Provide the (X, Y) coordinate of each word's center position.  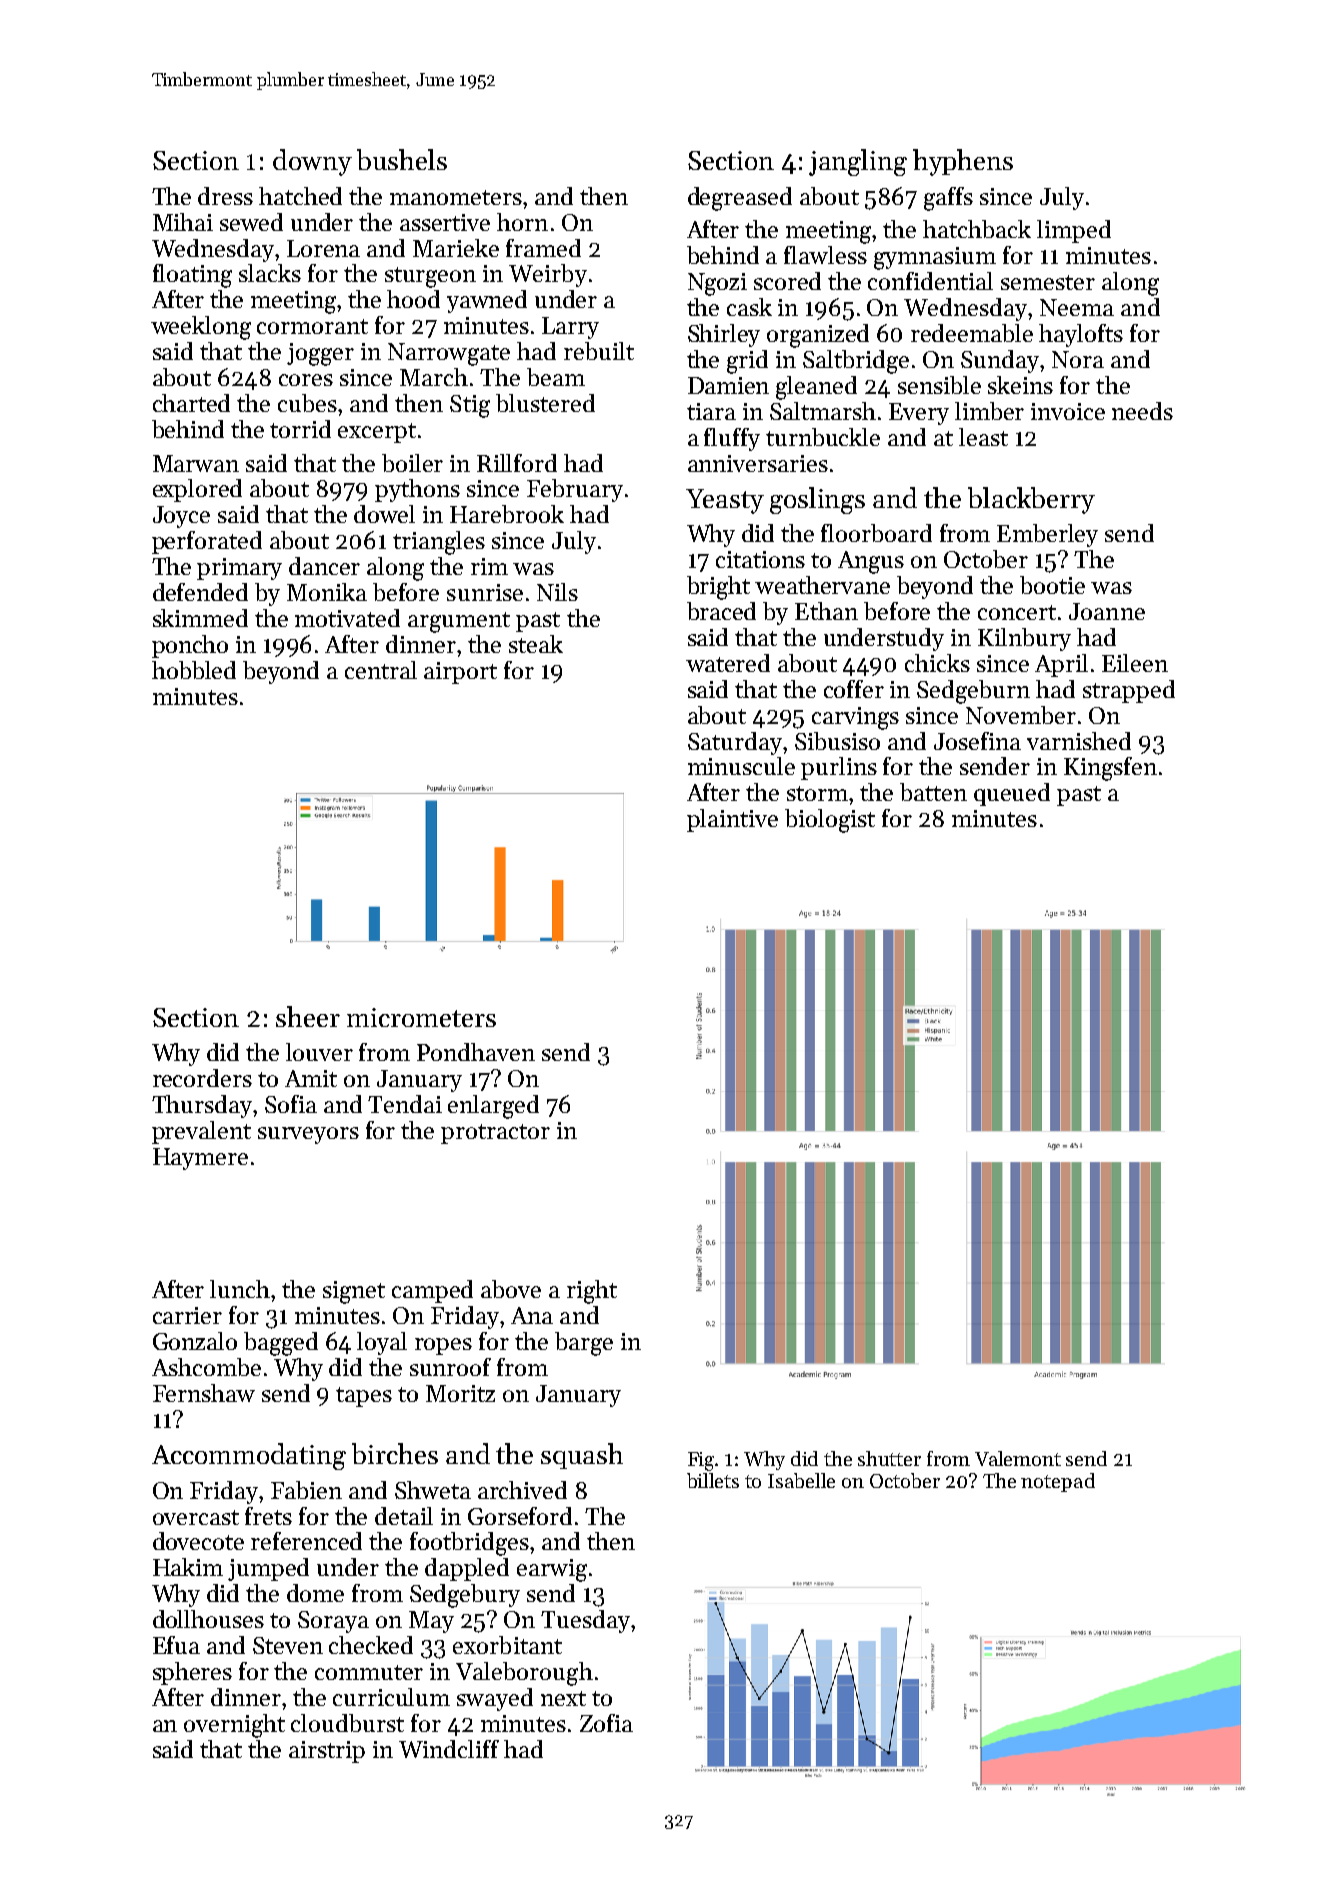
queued (1012, 794)
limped (1074, 231)
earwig (552, 1570)
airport (460, 673)
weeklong (201, 328)
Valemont (1018, 1458)
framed (543, 248)
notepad (1058, 1482)
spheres (192, 1673)
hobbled (194, 670)
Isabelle (801, 1480)
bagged (281, 1344)
